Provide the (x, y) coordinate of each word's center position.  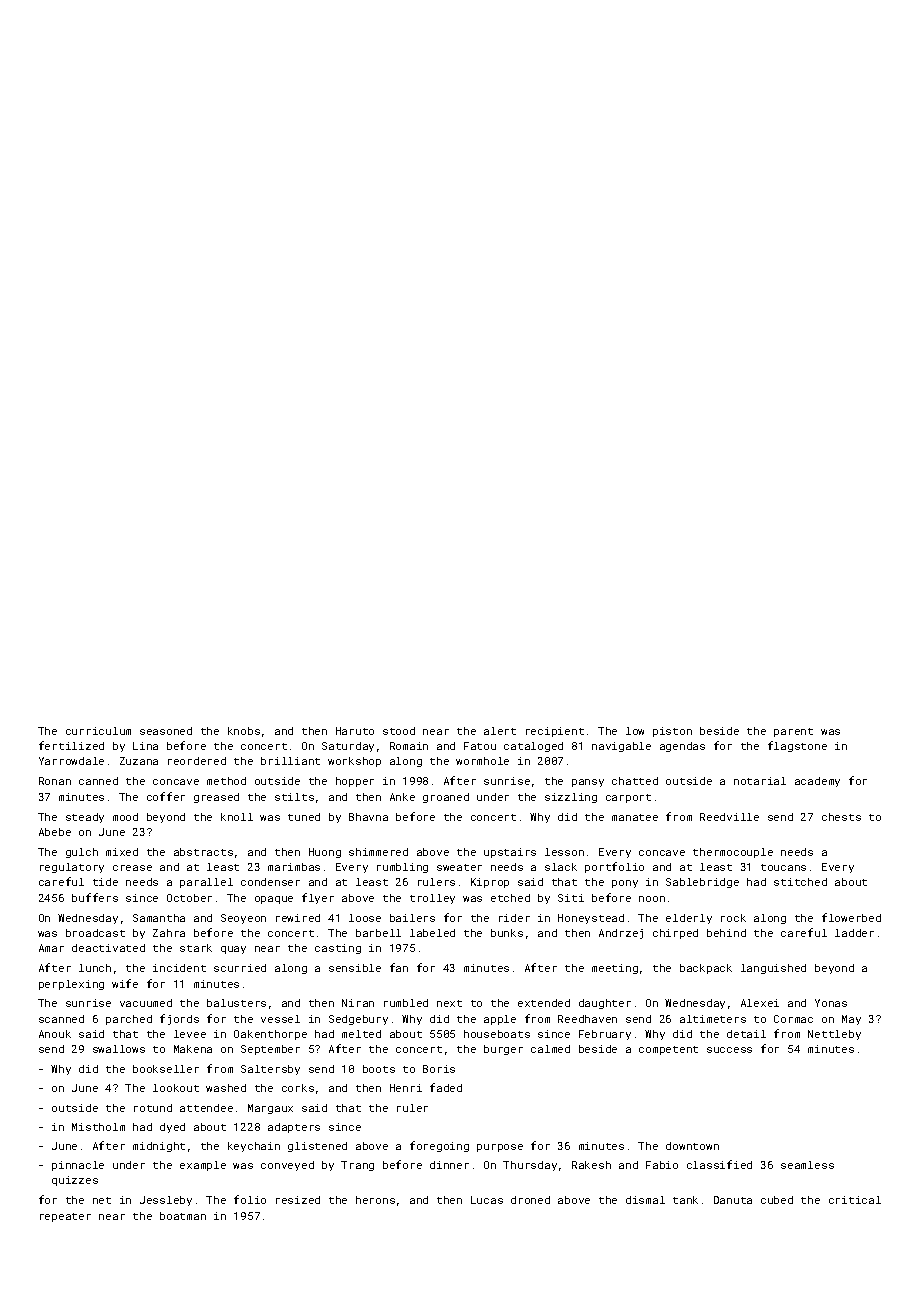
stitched (800, 882)
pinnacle (78, 1166)
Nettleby (834, 1035)
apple (500, 1020)
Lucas (487, 1200)
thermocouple (733, 853)
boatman (183, 1216)
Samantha (159, 918)
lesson (564, 852)
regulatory (72, 868)
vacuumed (146, 1003)
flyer (318, 898)
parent (793, 732)
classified (719, 1164)
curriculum (98, 731)
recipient (555, 732)
